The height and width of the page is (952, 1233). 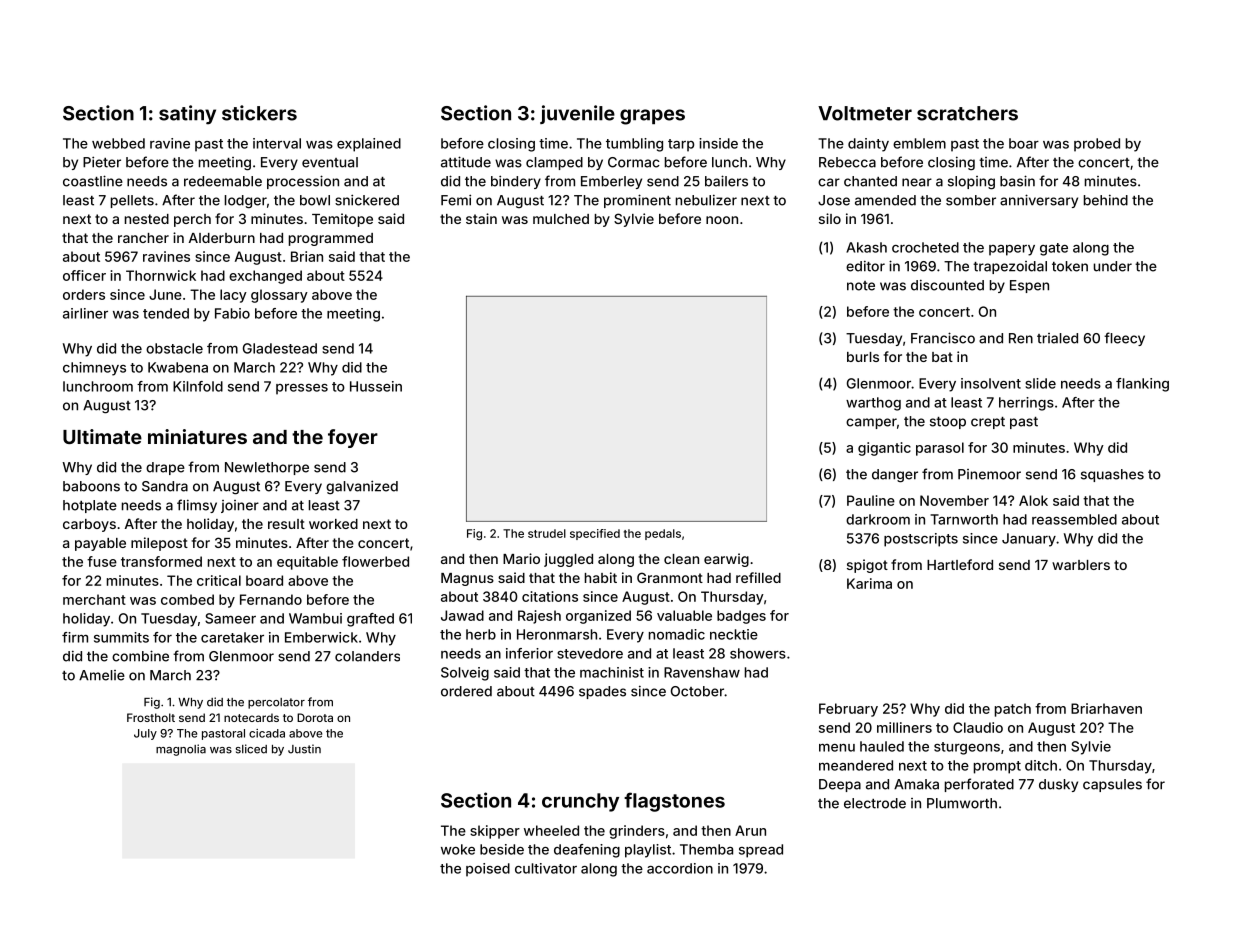 What do you see at coordinates (481, 634) in the page?
I see `herb` at bounding box center [481, 634].
